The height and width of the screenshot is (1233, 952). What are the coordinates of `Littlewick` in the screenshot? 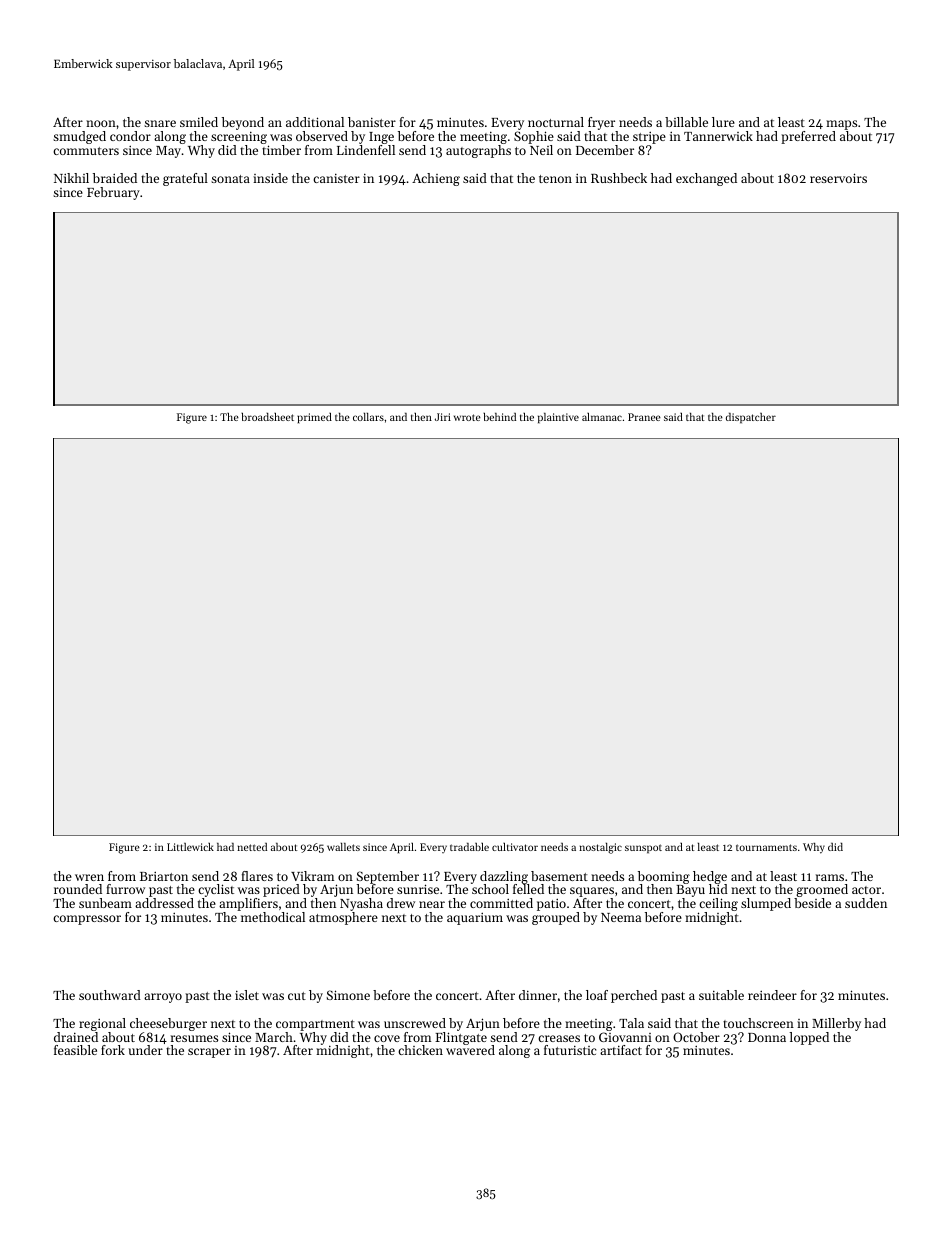 It's located at (190, 847).
